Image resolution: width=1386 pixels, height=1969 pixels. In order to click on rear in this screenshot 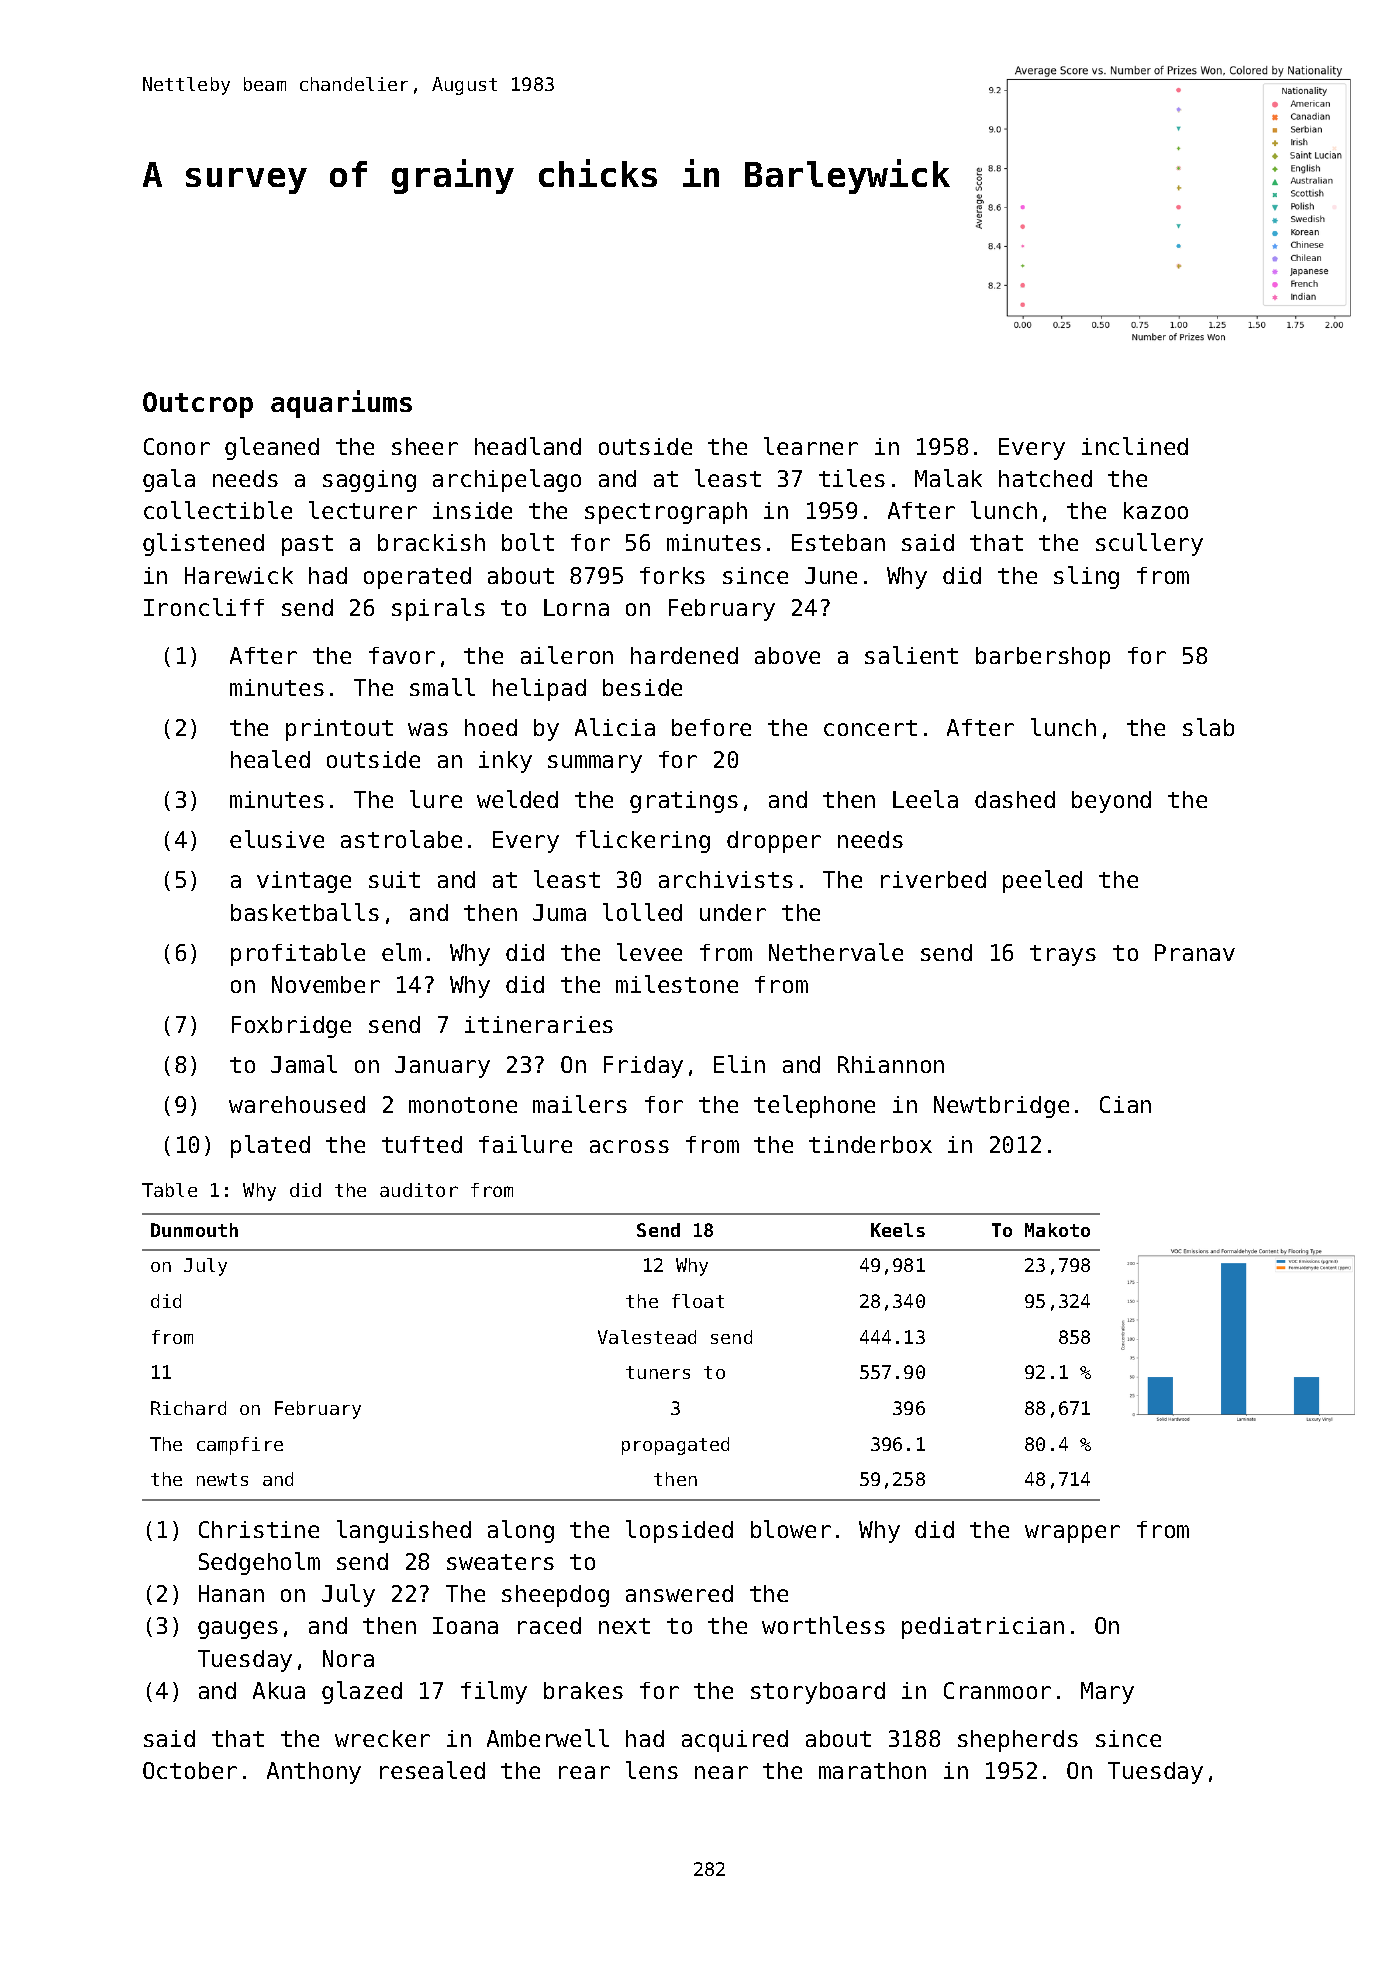, I will do `click(584, 1772)`.
